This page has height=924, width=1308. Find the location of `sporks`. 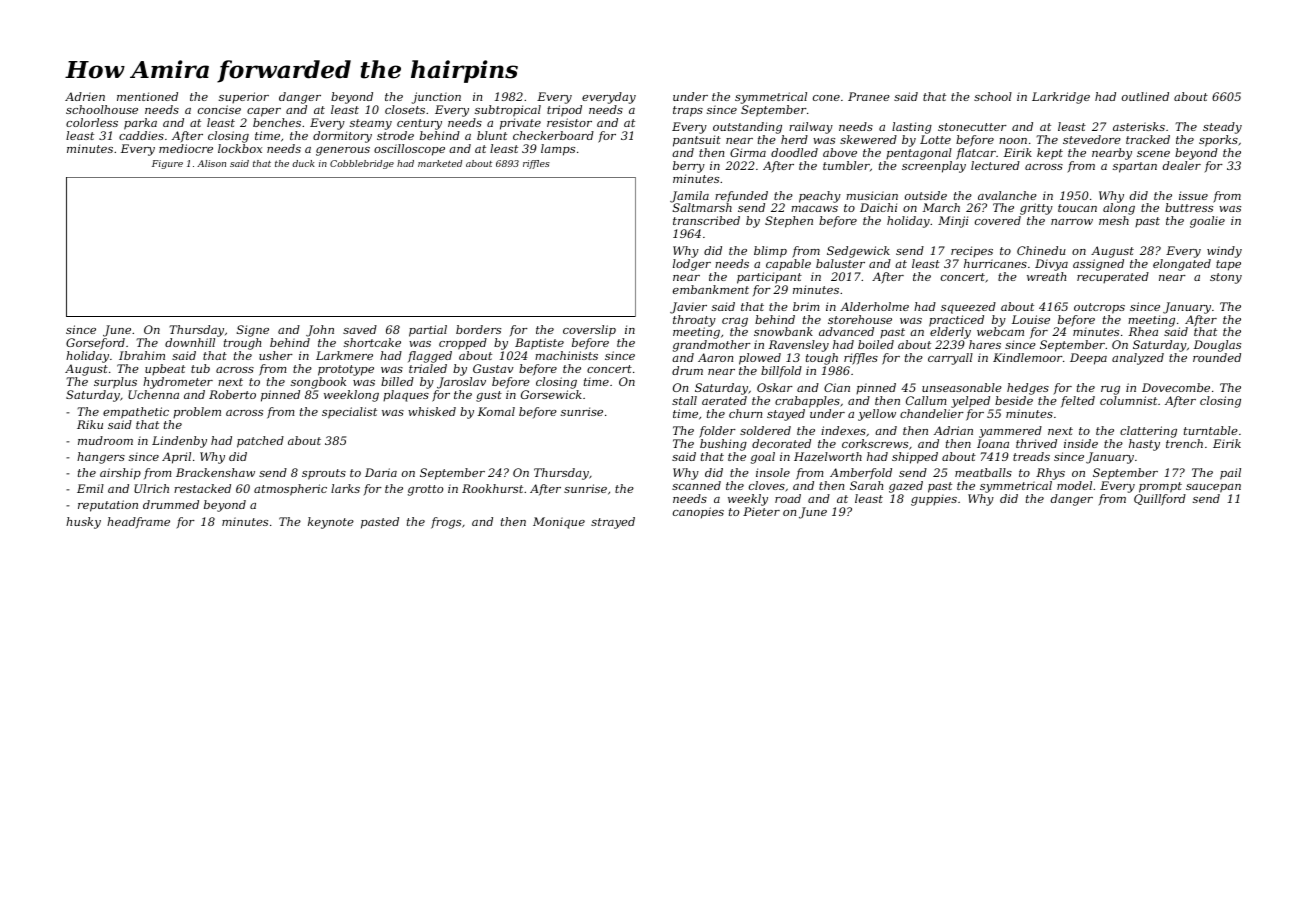

sporks is located at coordinates (1218, 141).
